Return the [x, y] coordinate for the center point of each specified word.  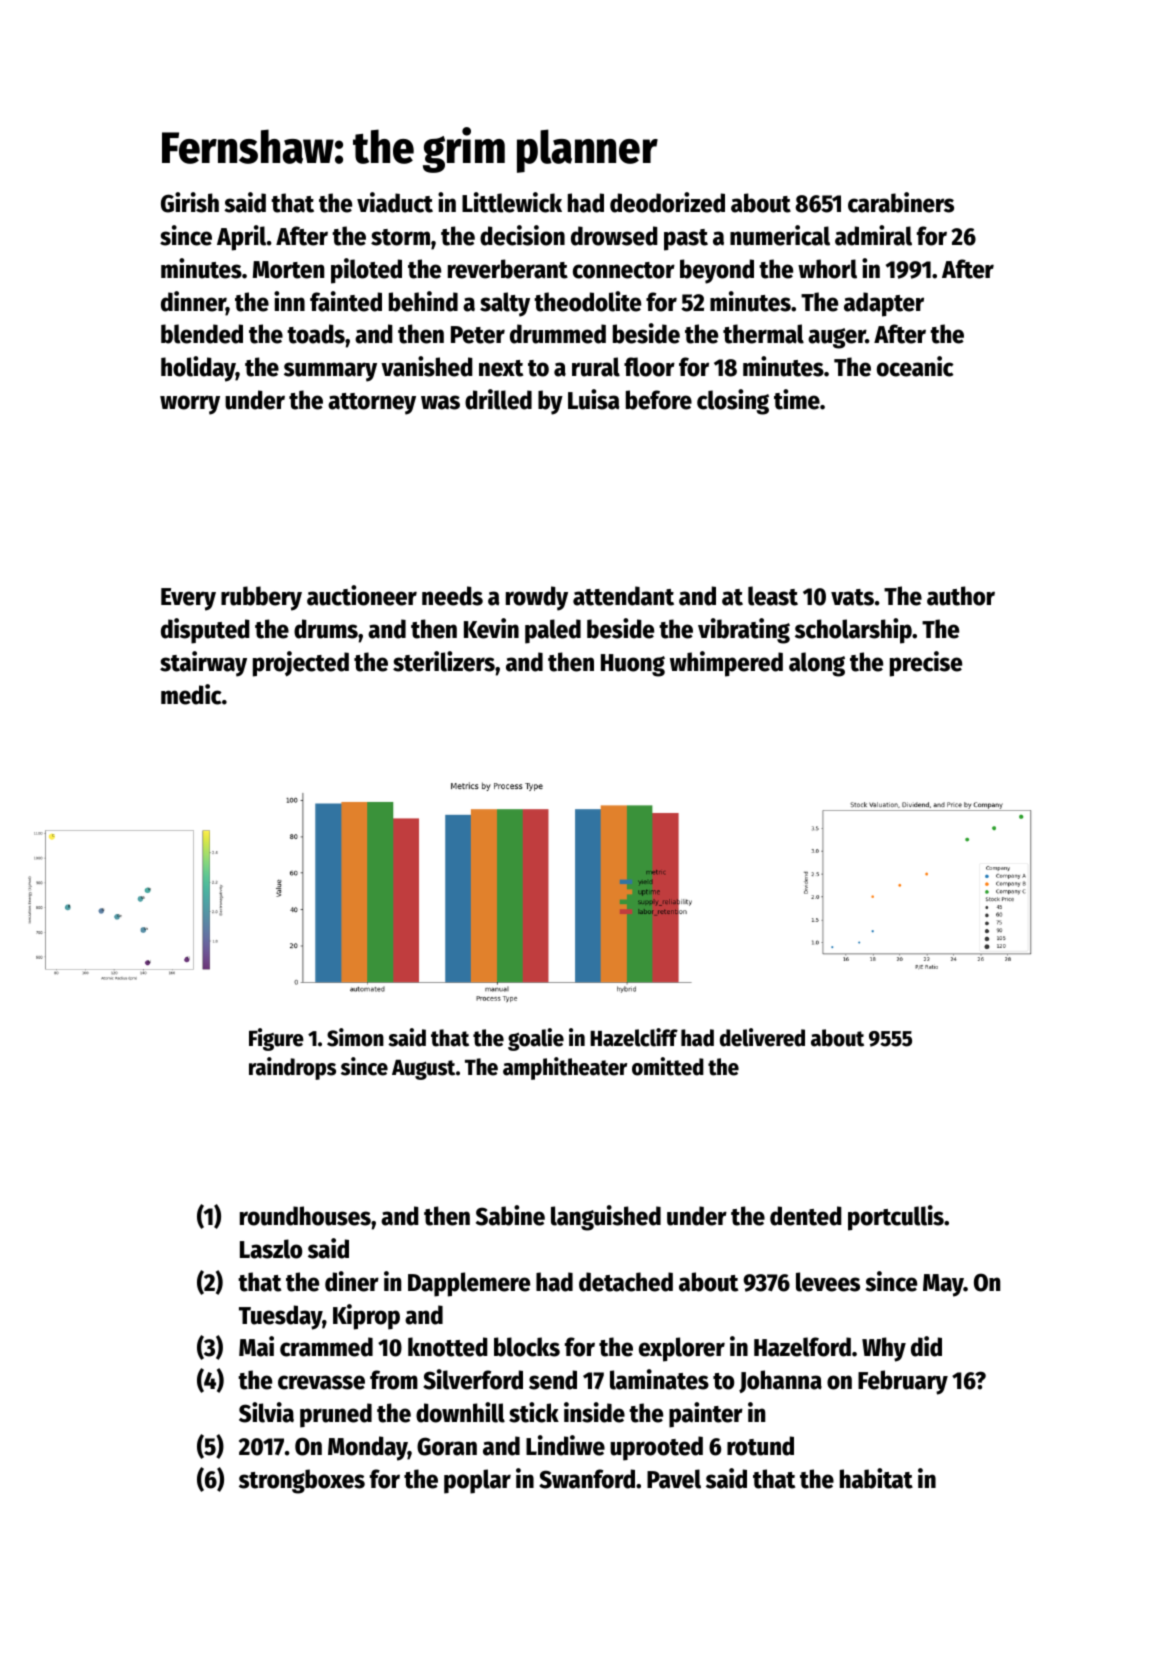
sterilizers [444, 661]
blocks [527, 1347]
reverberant [508, 269]
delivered [762, 1037]
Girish [190, 202]
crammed [326, 1347]
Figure [276, 1039]
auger [837, 338]
